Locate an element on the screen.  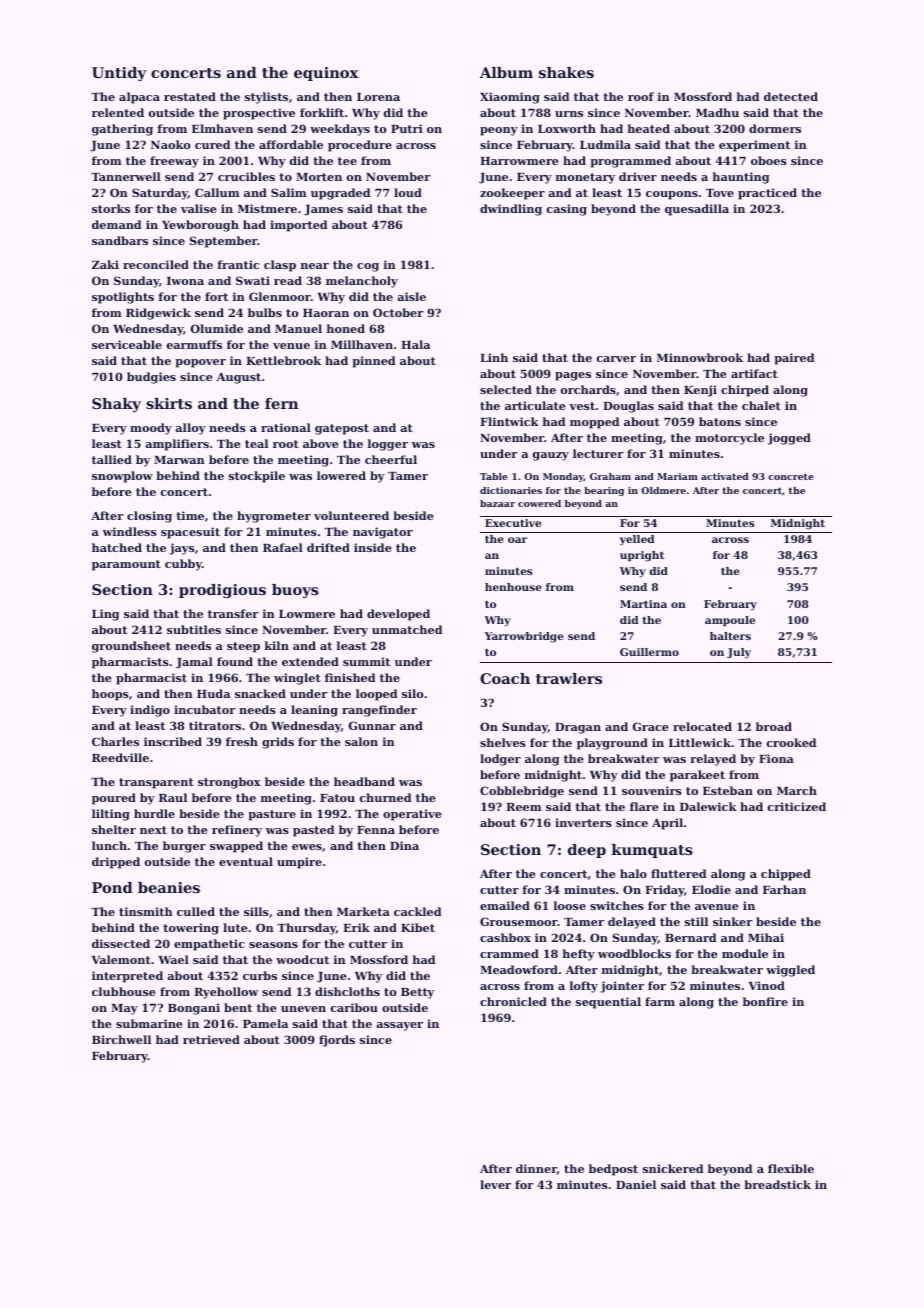
activated is located at coordinates (725, 476).
